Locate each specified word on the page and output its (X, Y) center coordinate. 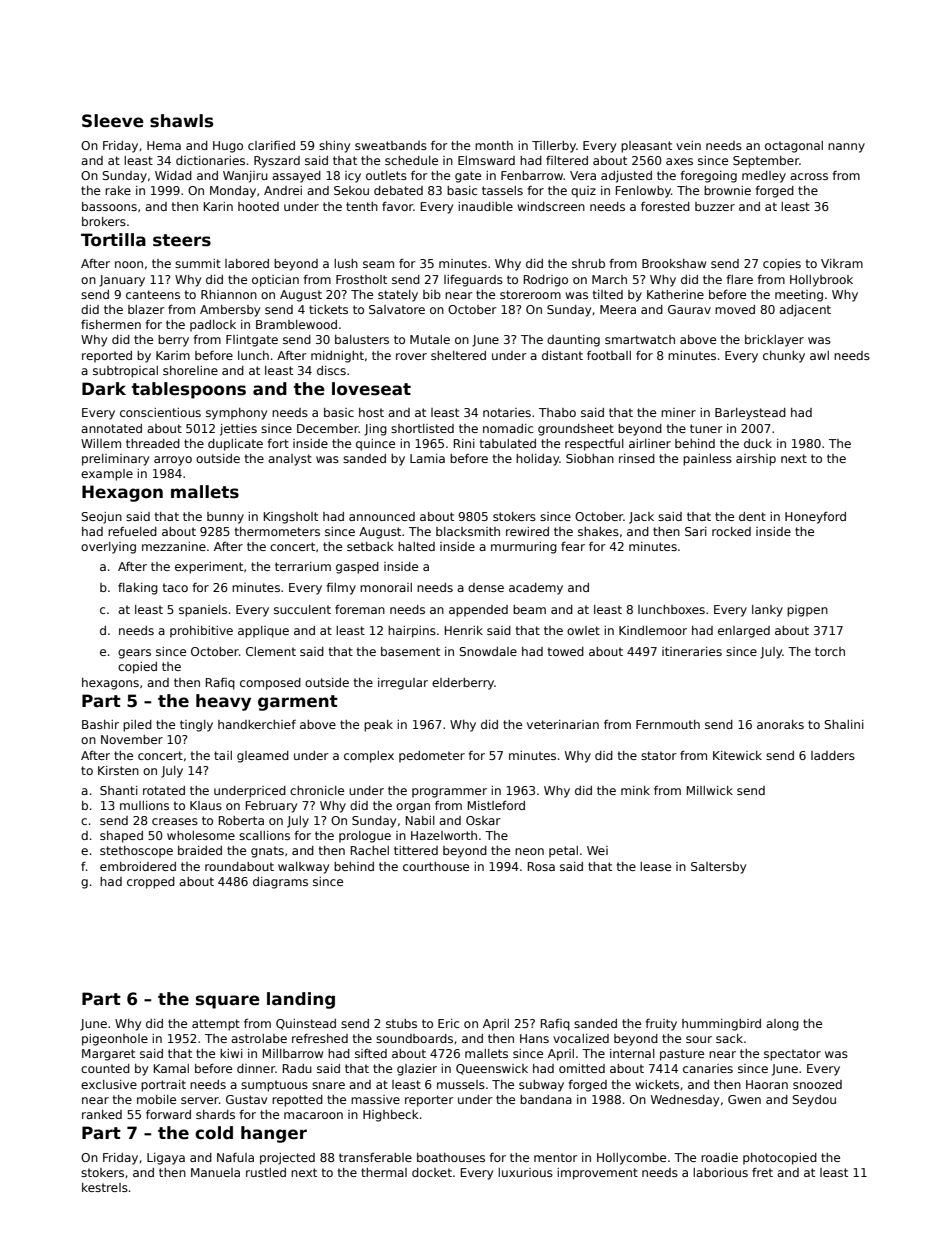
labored (247, 263)
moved (735, 309)
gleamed (263, 757)
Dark (104, 388)
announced (382, 516)
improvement (597, 1174)
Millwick (710, 790)
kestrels (105, 1187)
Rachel (370, 850)
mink (635, 790)
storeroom (530, 294)
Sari (696, 531)
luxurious (525, 1172)
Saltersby (718, 868)
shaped (121, 837)
